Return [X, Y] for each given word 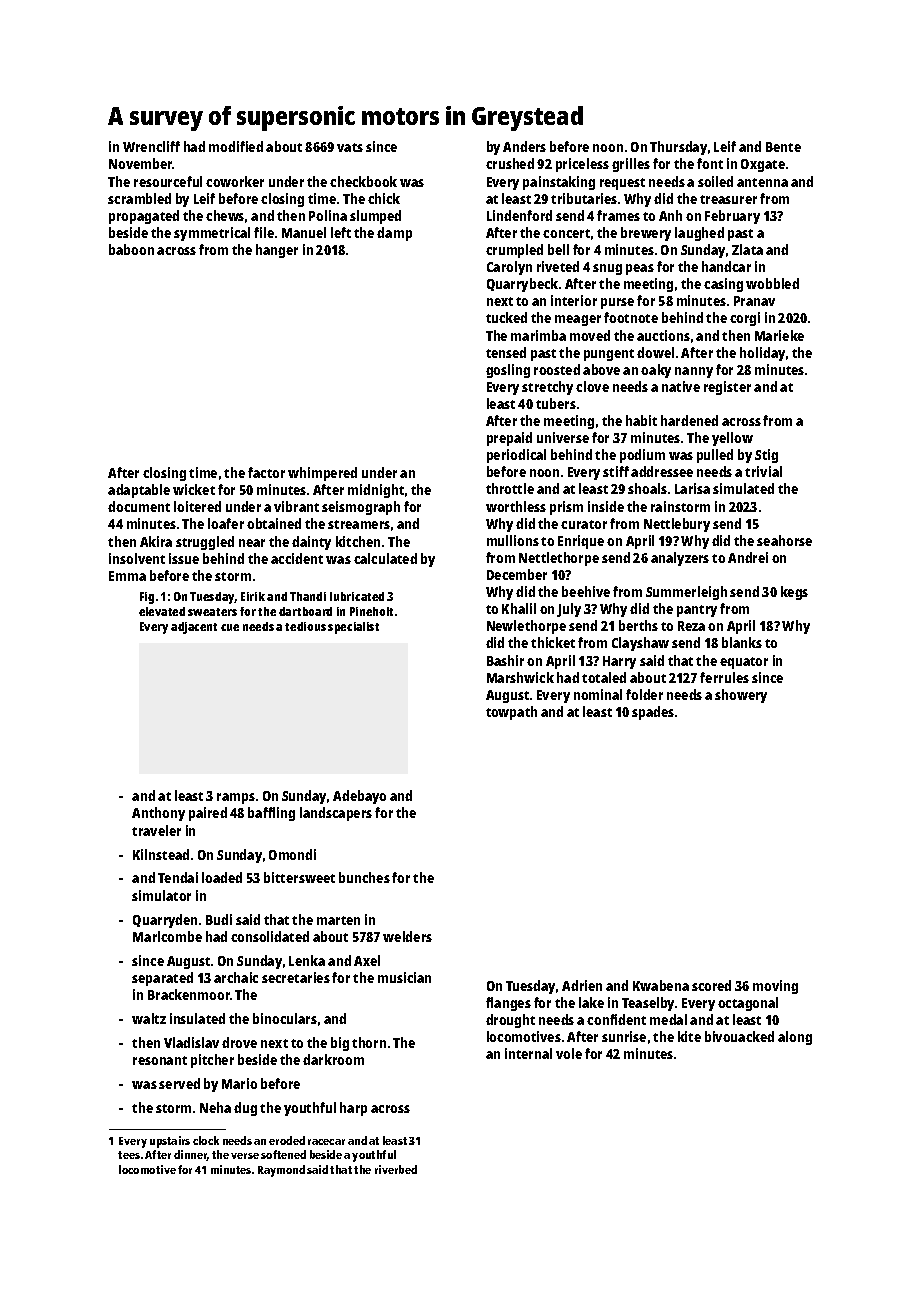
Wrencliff [151, 146]
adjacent [194, 628]
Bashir [505, 660]
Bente [783, 147]
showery [741, 696]
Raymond [281, 1171]
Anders [524, 146]
